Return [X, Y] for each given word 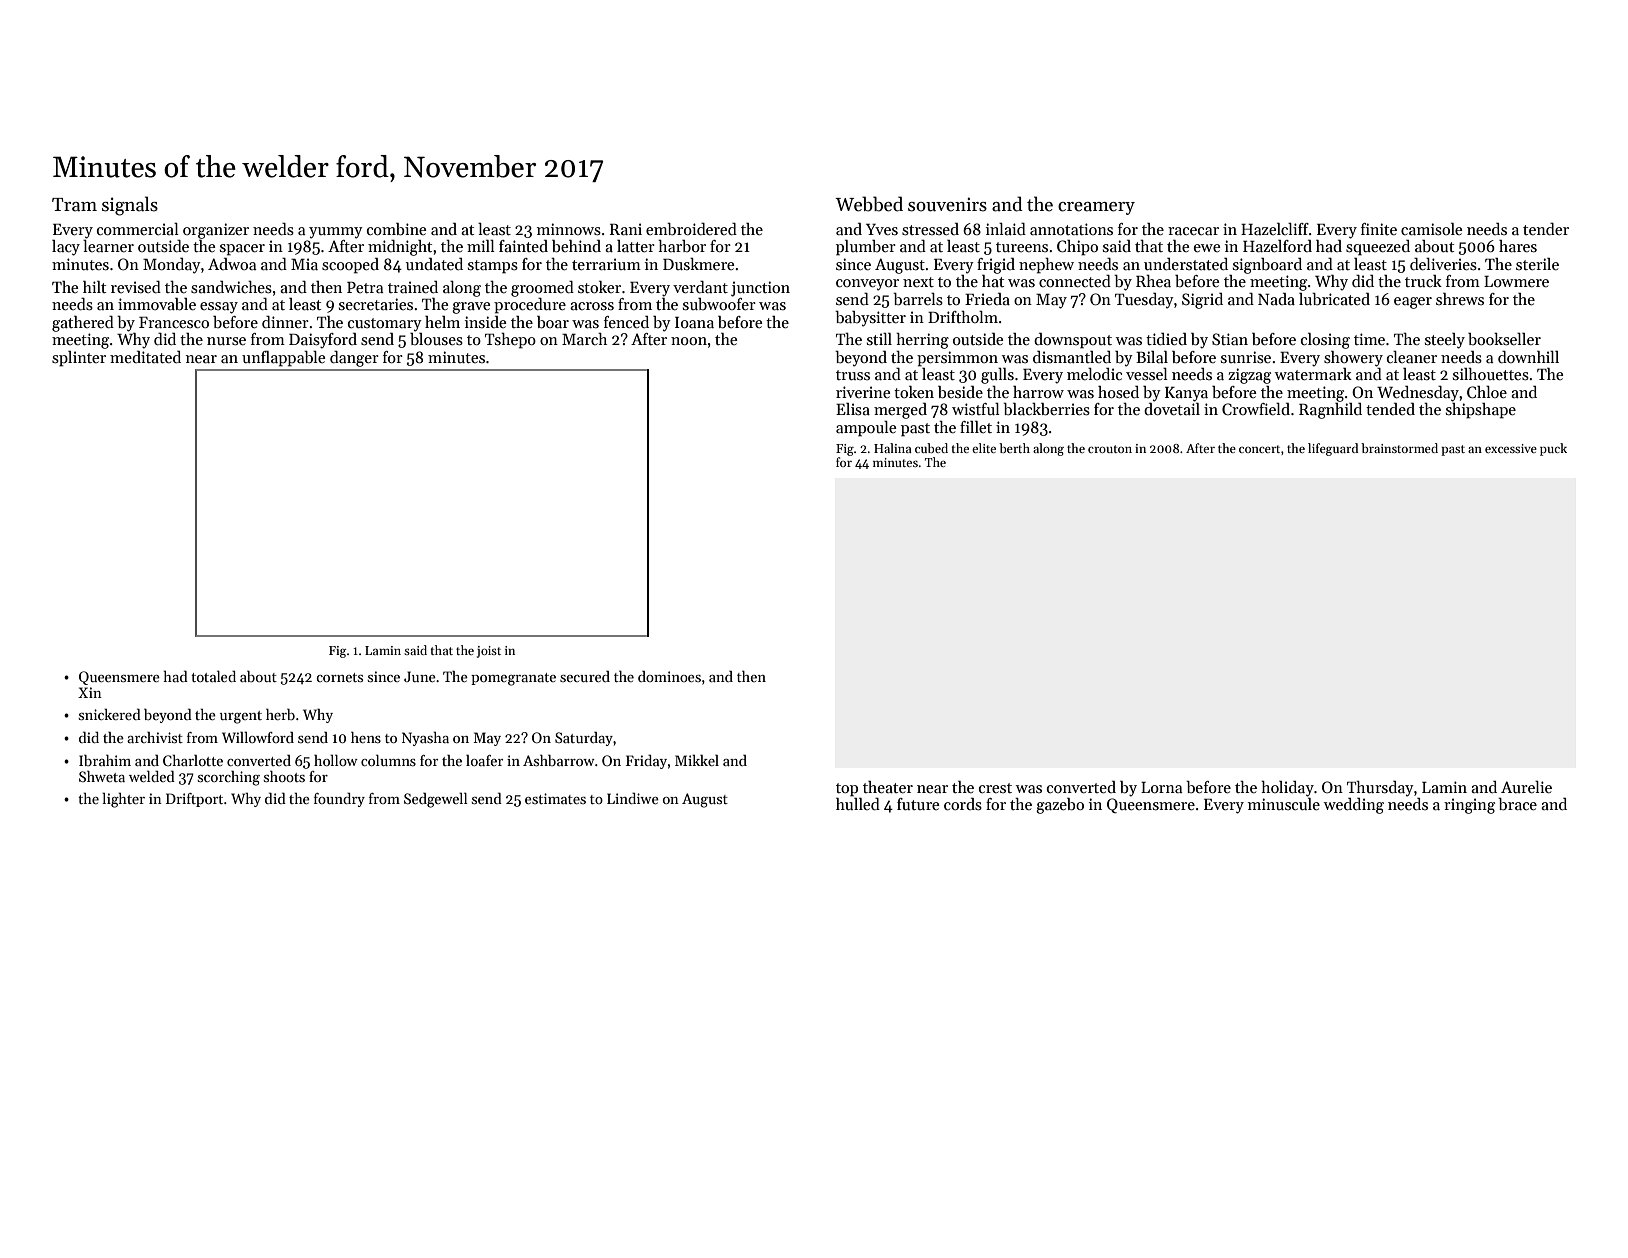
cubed [931, 448]
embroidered [691, 229]
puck [1553, 449]
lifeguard [1333, 449]
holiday [1287, 789]
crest [995, 788]
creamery [1096, 208]
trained [413, 287]
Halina [893, 448]
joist [489, 652]
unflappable [283, 359]
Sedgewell [436, 800]
